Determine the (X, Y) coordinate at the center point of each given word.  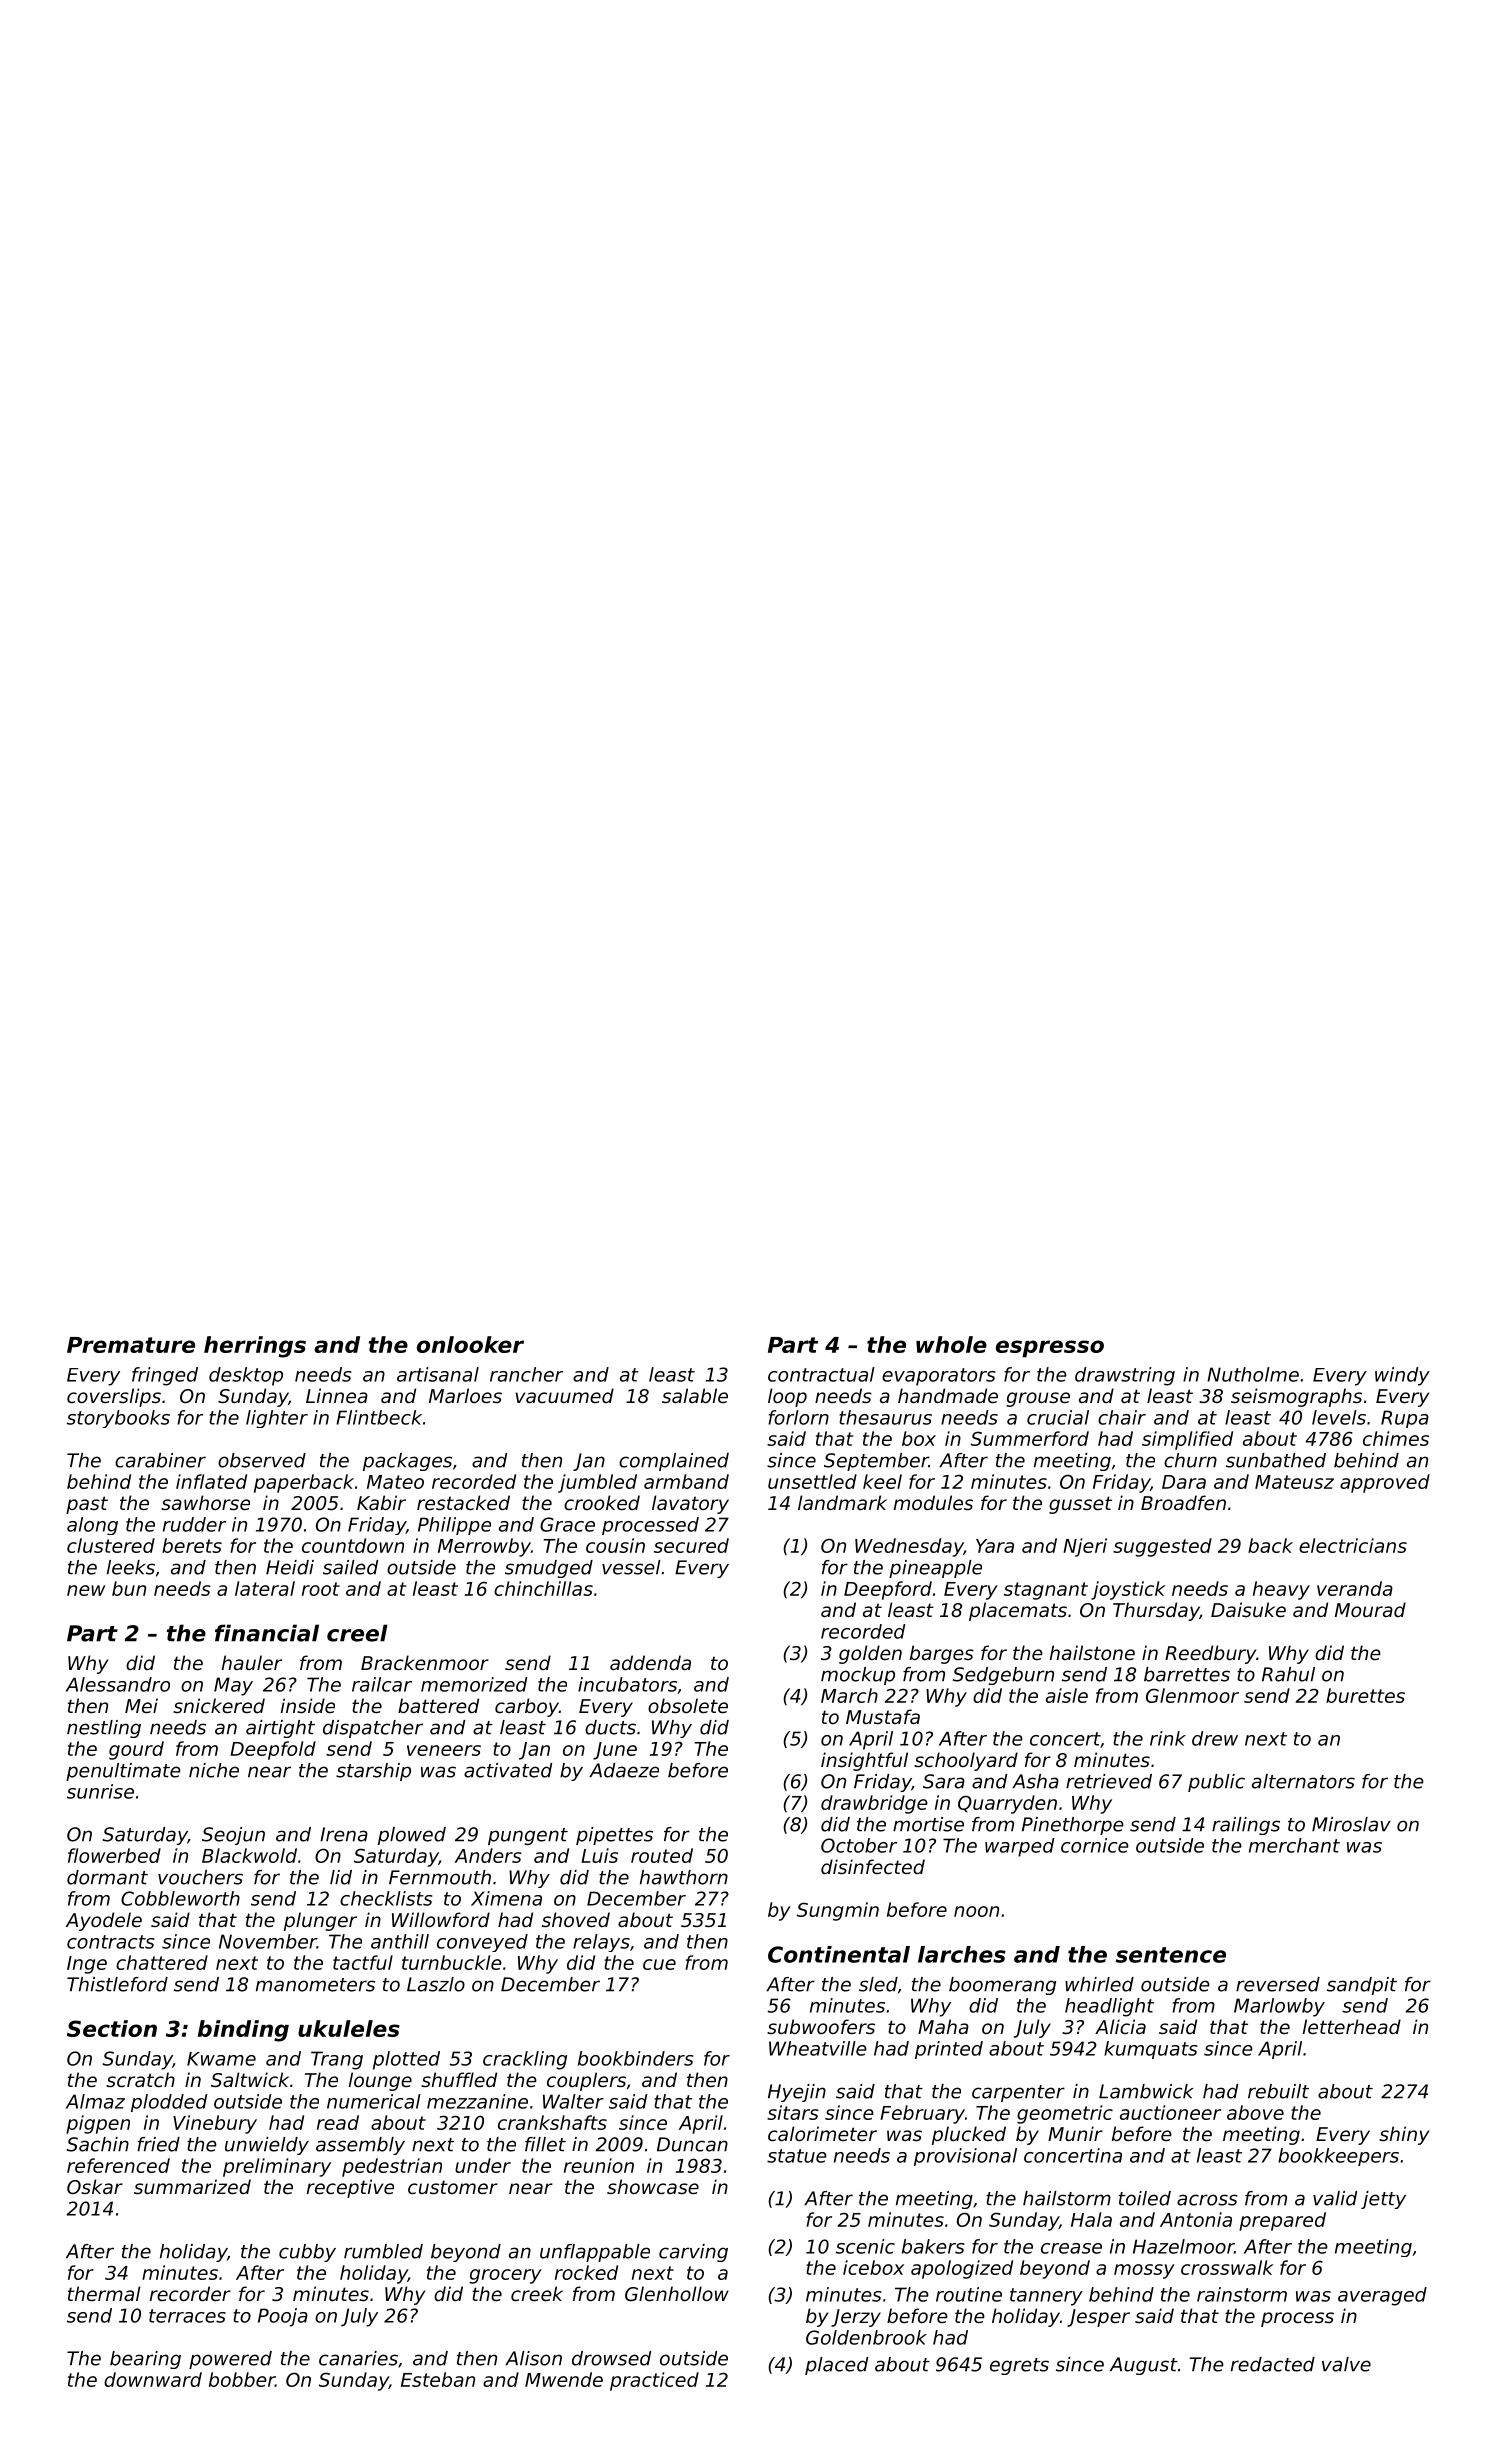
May (233, 1686)
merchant (1294, 1845)
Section (112, 2028)
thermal (104, 2293)
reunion (599, 2165)
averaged (1382, 2296)
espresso (1050, 1349)
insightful (864, 1761)
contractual (821, 1374)
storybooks (118, 1419)
